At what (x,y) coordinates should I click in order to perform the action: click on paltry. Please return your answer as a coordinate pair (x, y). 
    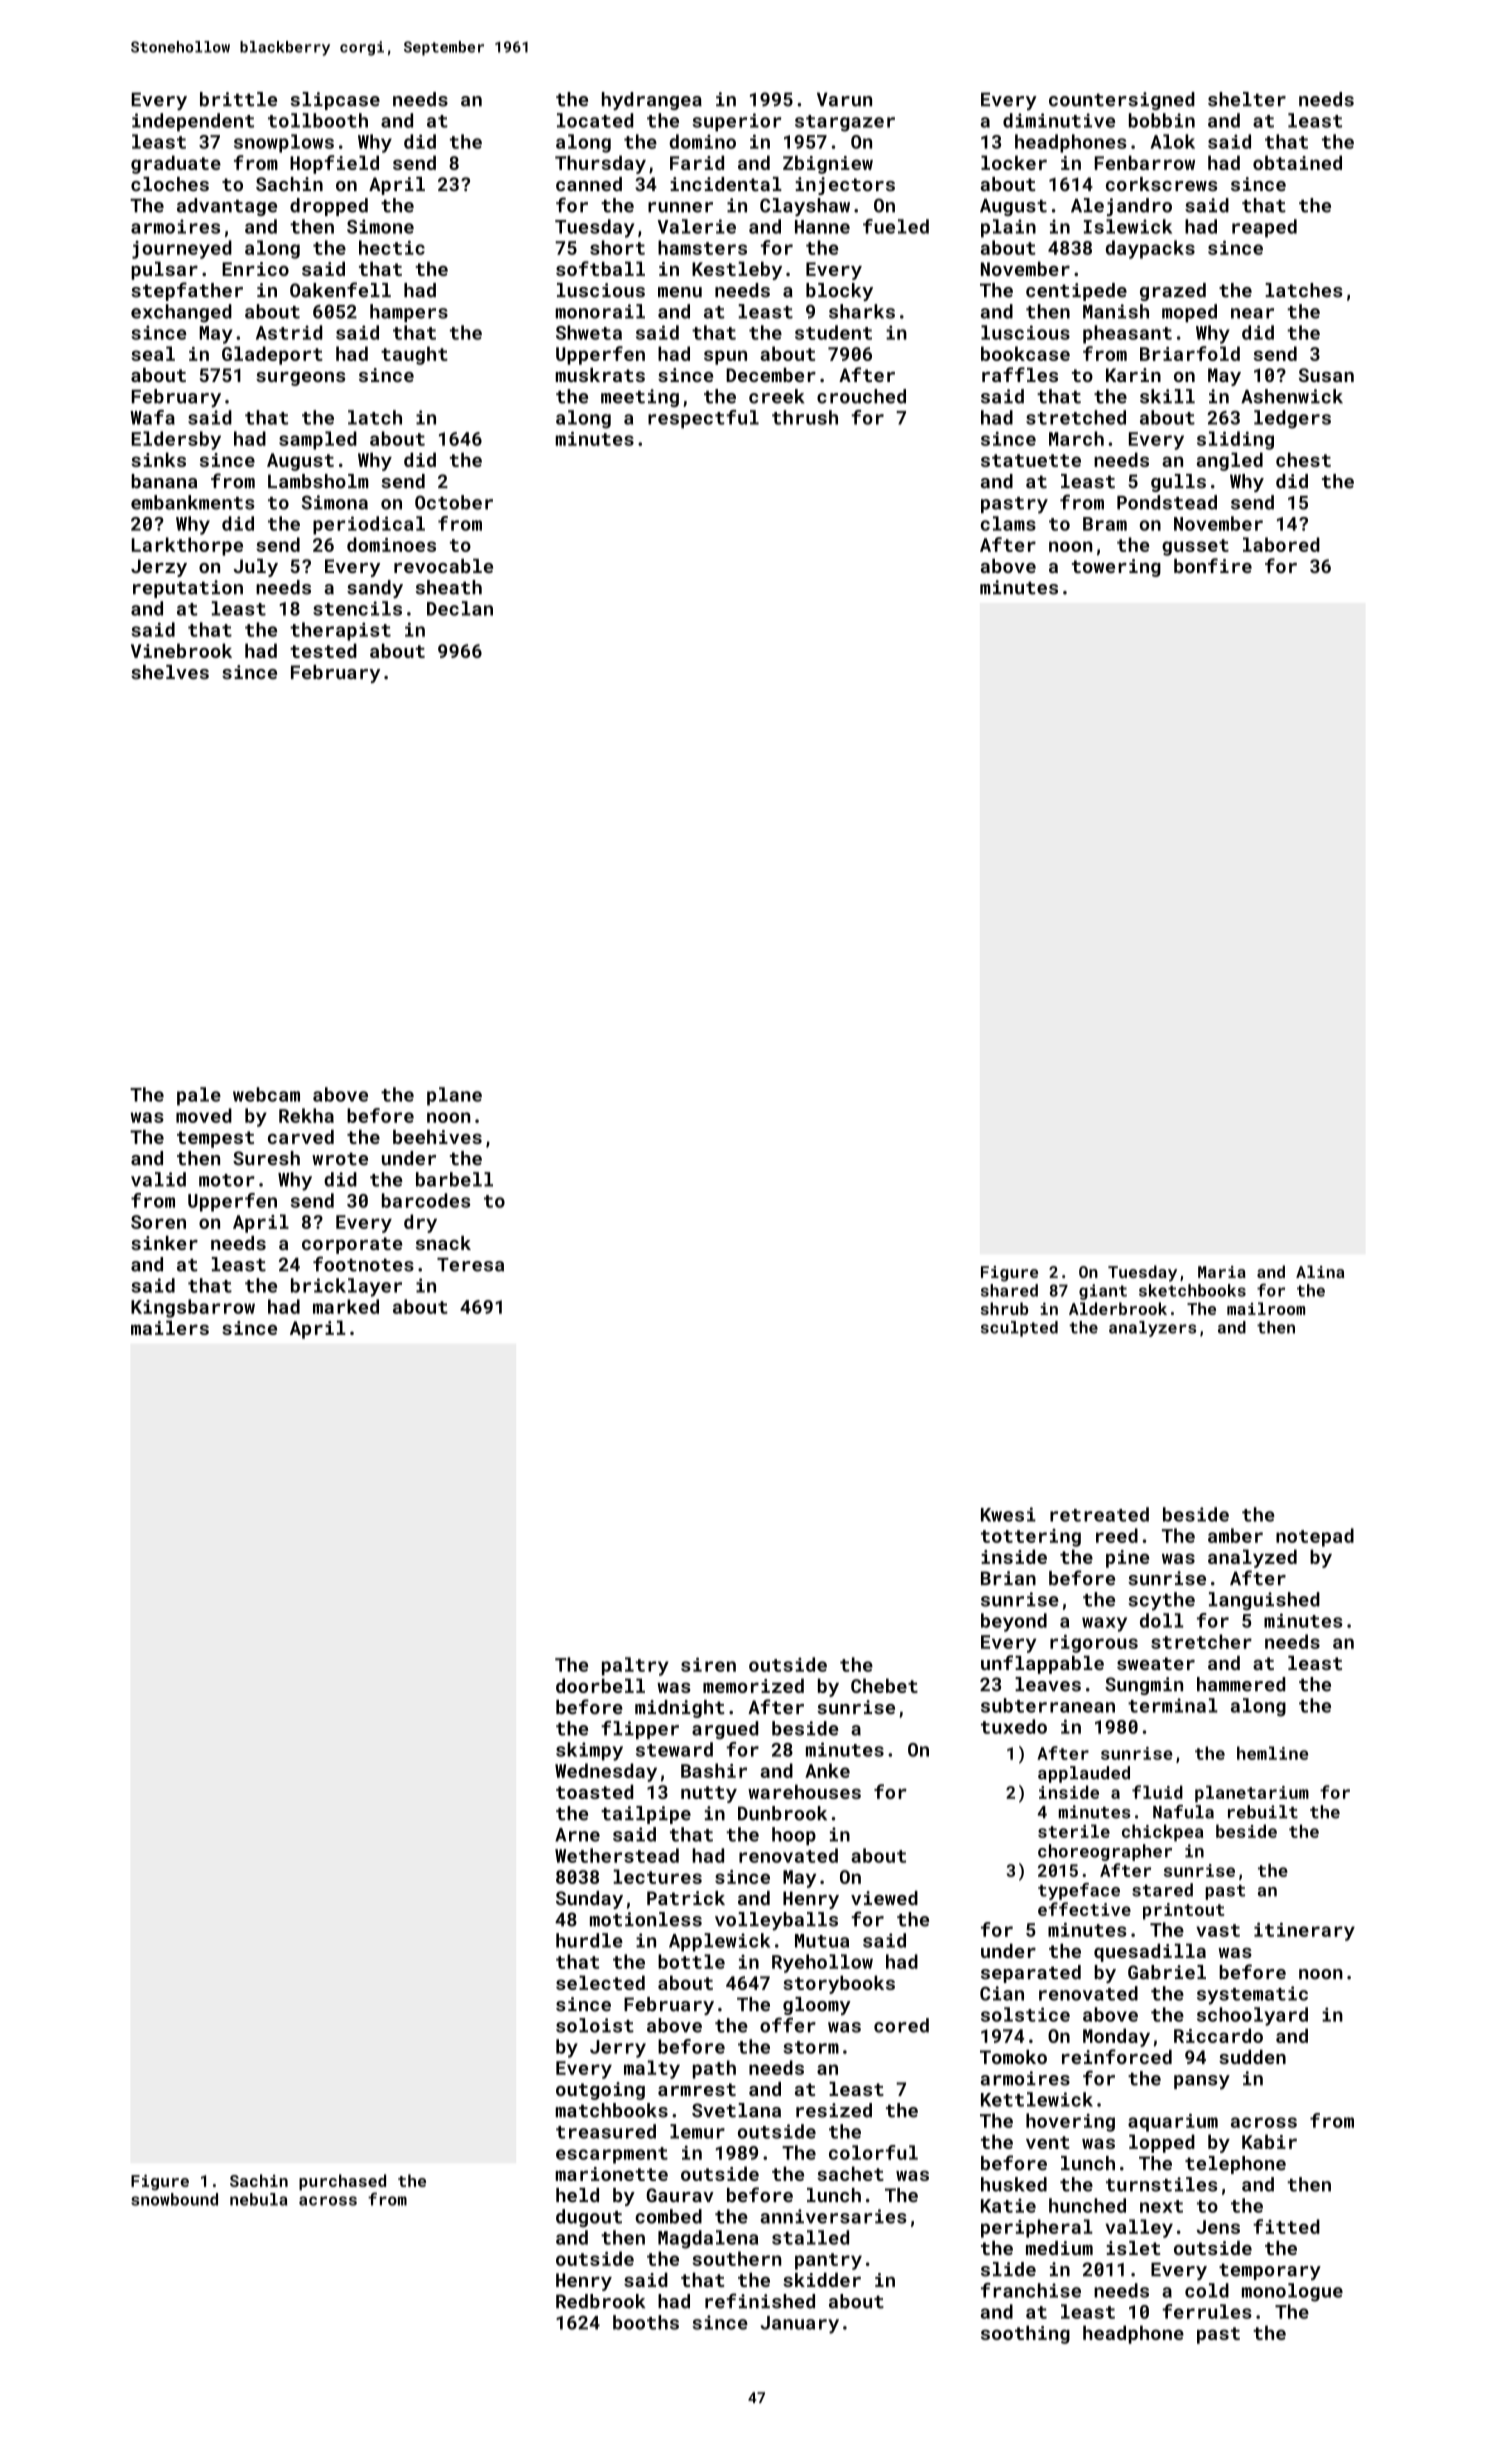
    Looking at the image, I should click on (635, 1666).
